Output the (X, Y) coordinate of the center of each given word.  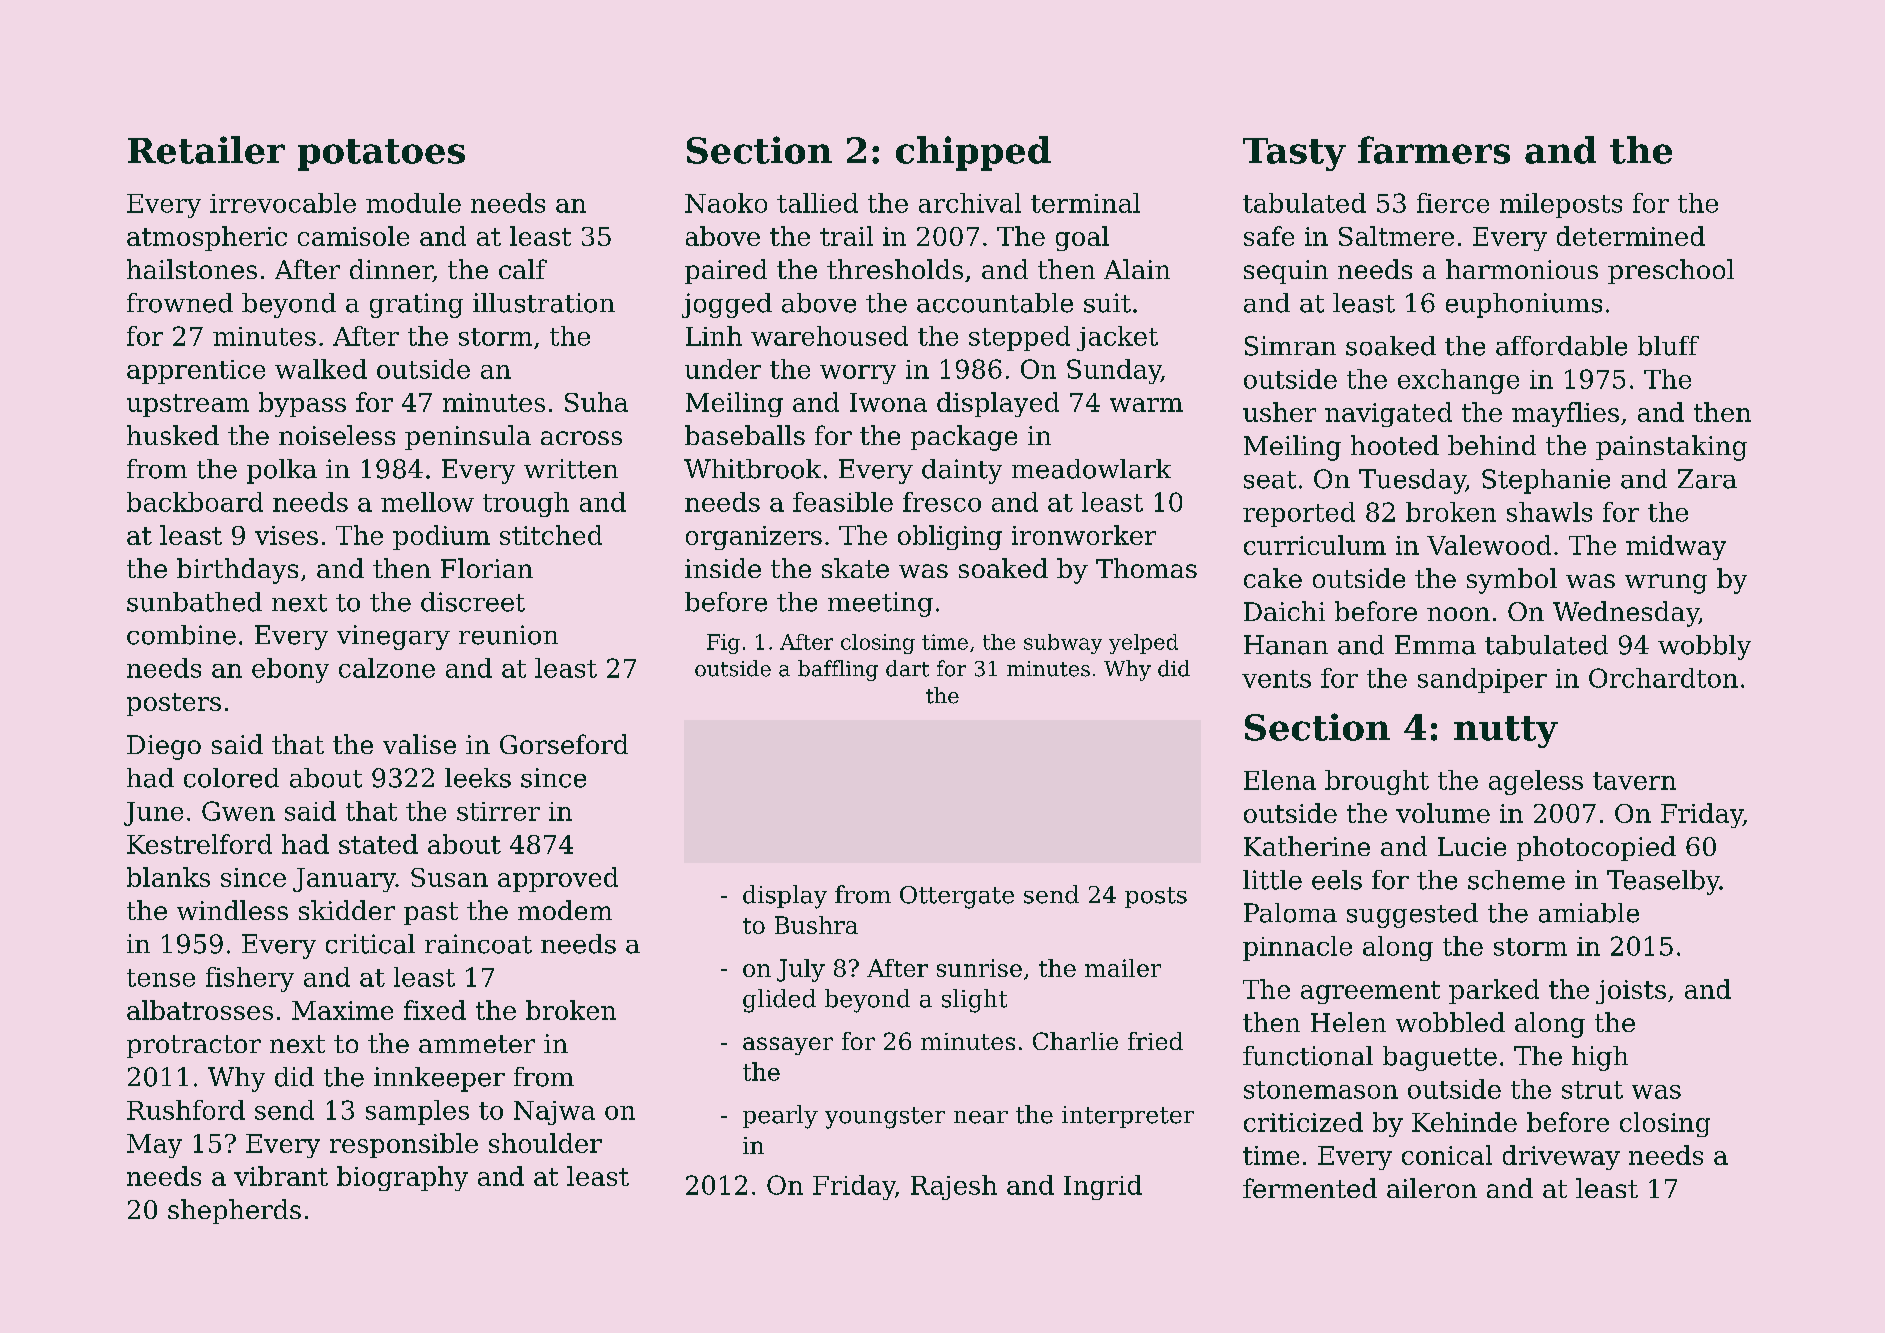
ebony (290, 670)
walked (321, 369)
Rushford (186, 1110)
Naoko (726, 203)
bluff (1668, 346)
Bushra (816, 925)
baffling (838, 670)
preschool (1671, 271)
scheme (1516, 880)
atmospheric (207, 238)
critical (370, 944)
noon (1458, 614)
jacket (1117, 338)
